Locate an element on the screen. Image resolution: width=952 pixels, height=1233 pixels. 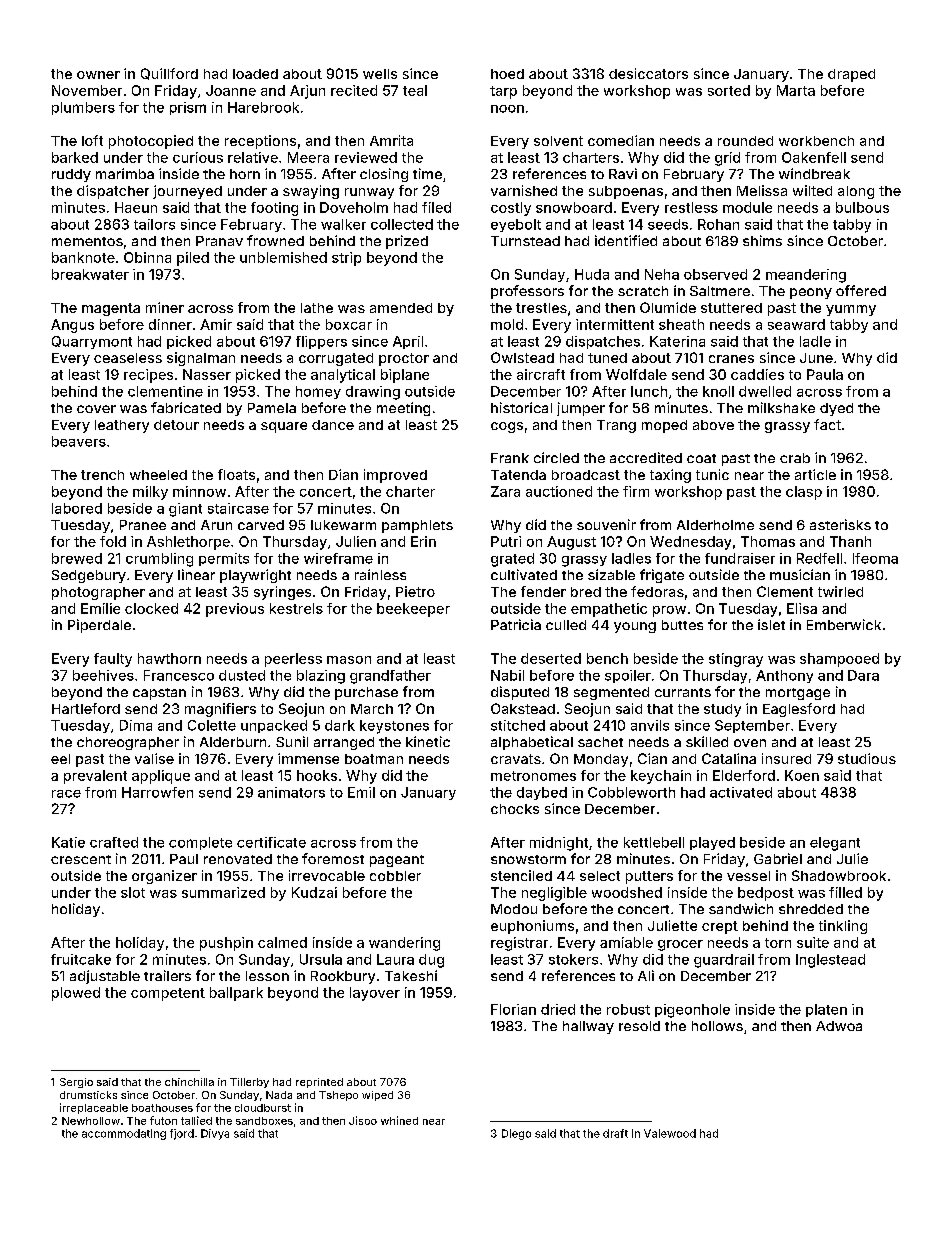
wiped is located at coordinates (377, 1096).
